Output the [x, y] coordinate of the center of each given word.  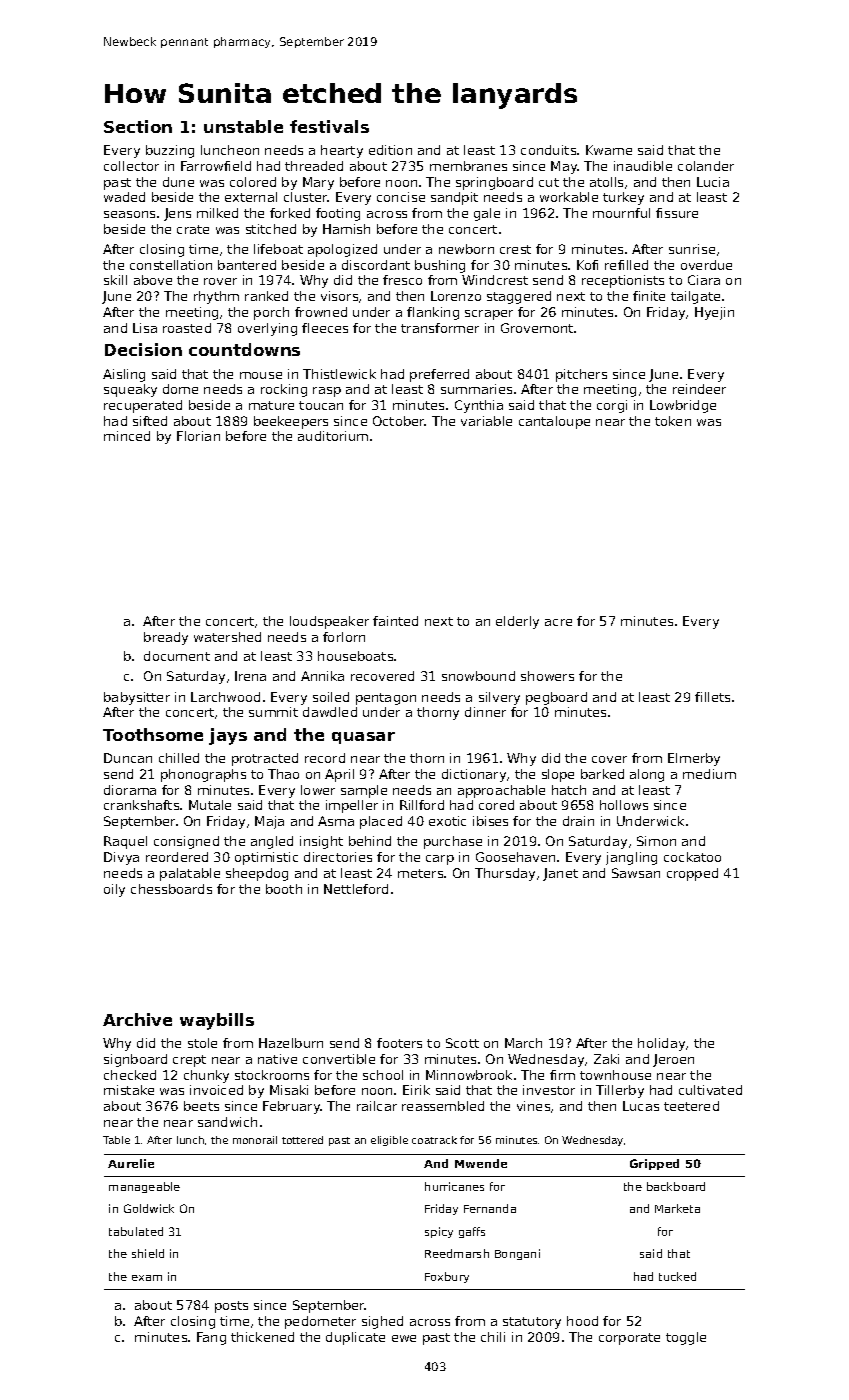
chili [493, 1337]
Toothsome [153, 734]
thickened [262, 1337]
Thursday [505, 874]
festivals [329, 126]
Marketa [677, 1208]
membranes [468, 166]
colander [706, 166]
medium [709, 774]
